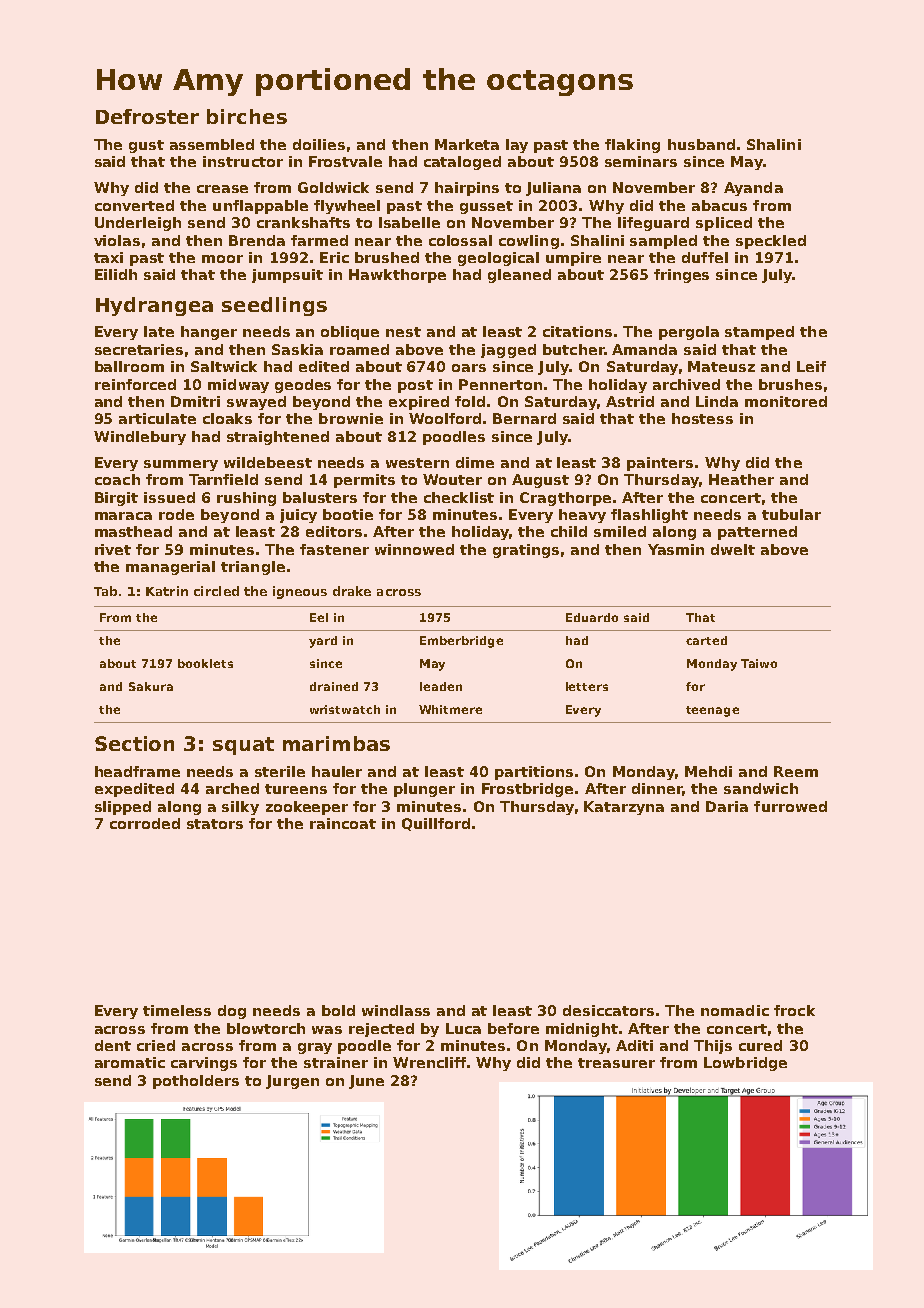 The image size is (924, 1308). What do you see at coordinates (151, 686) in the document?
I see `Sakura` at bounding box center [151, 686].
